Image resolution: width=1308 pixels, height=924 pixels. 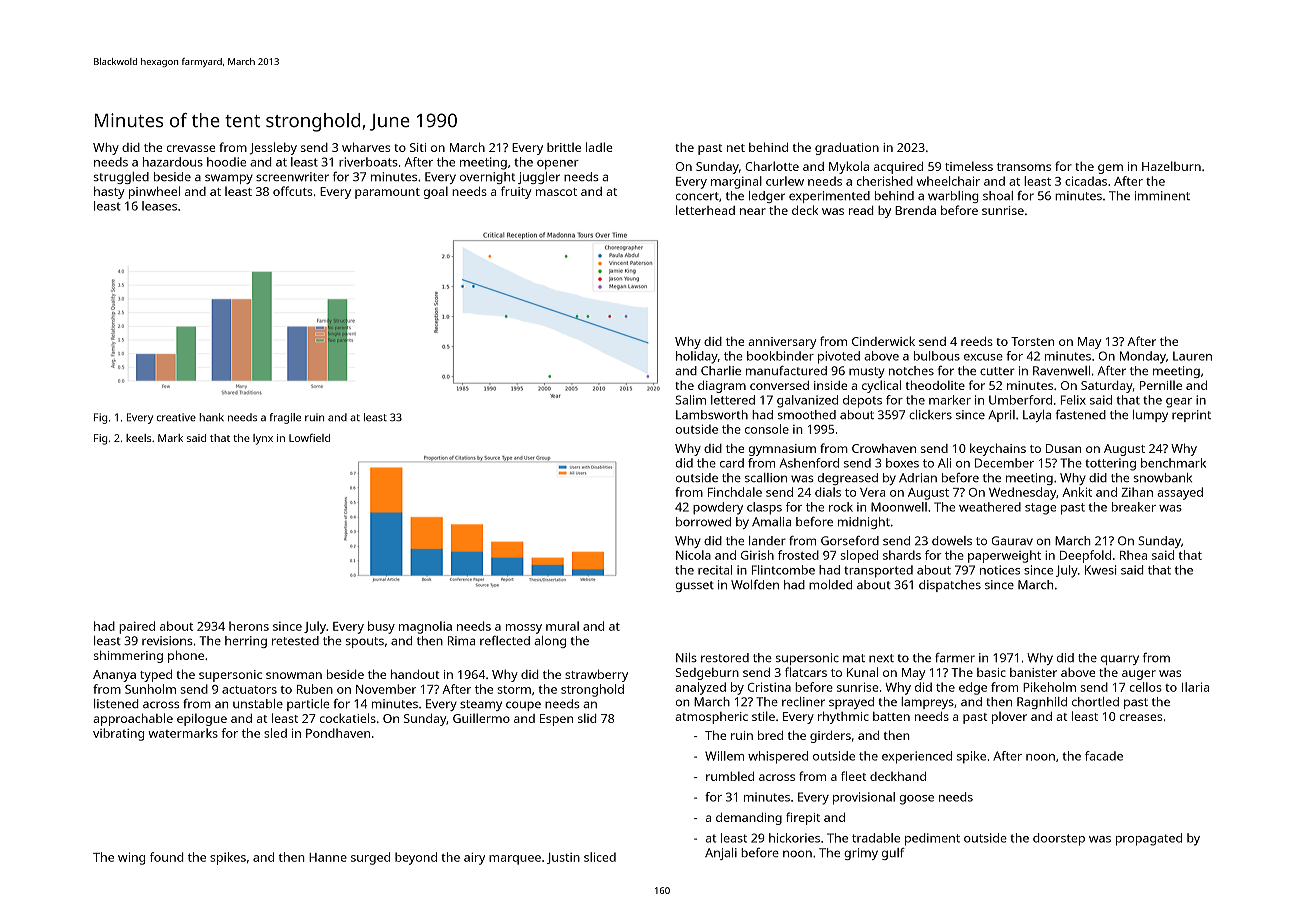 What do you see at coordinates (118, 734) in the document?
I see `vibrating` at bounding box center [118, 734].
